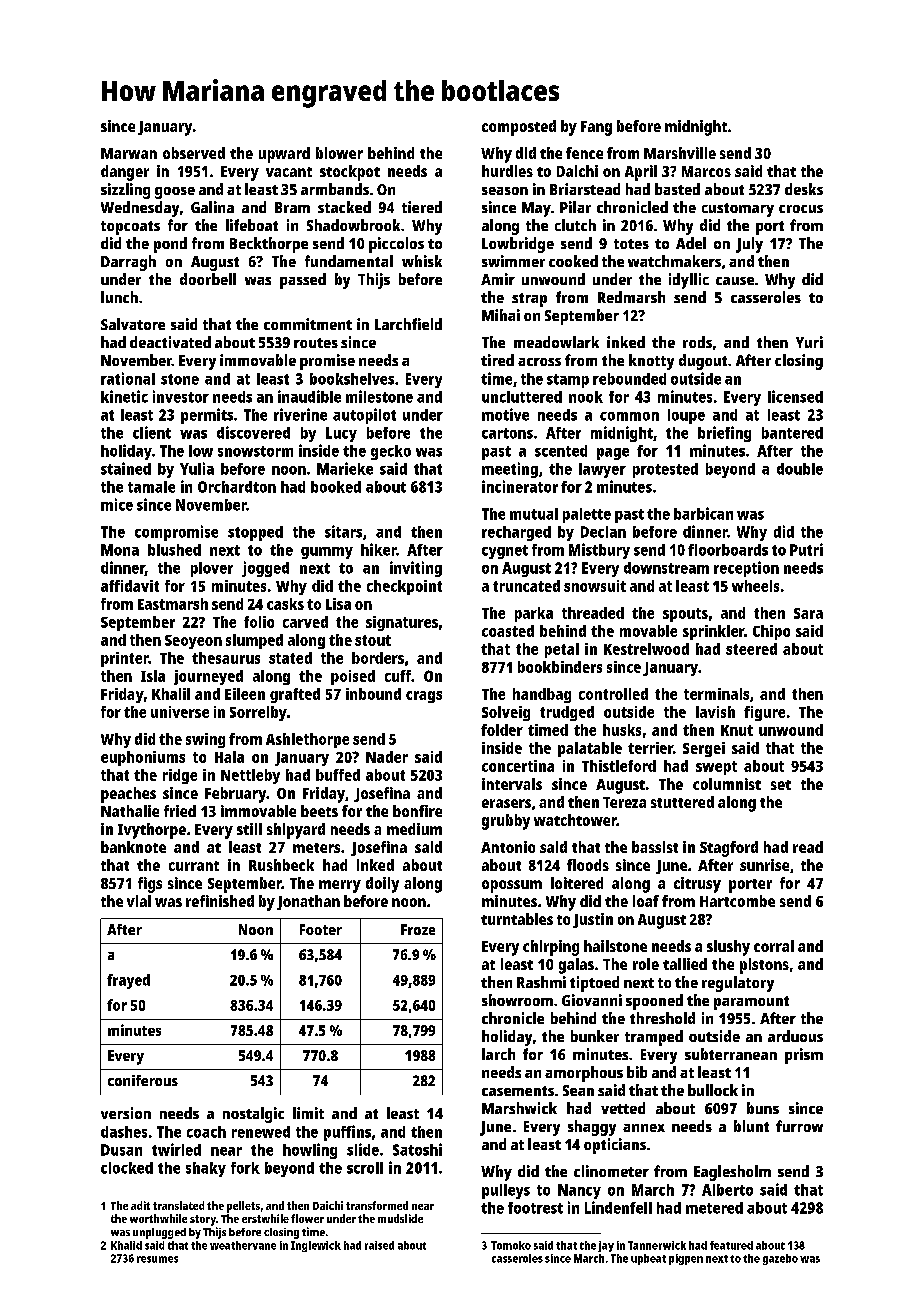 This screenshot has width=924, height=1308. Describe the element at coordinates (339, 153) in the screenshot. I see `blower` at that location.
